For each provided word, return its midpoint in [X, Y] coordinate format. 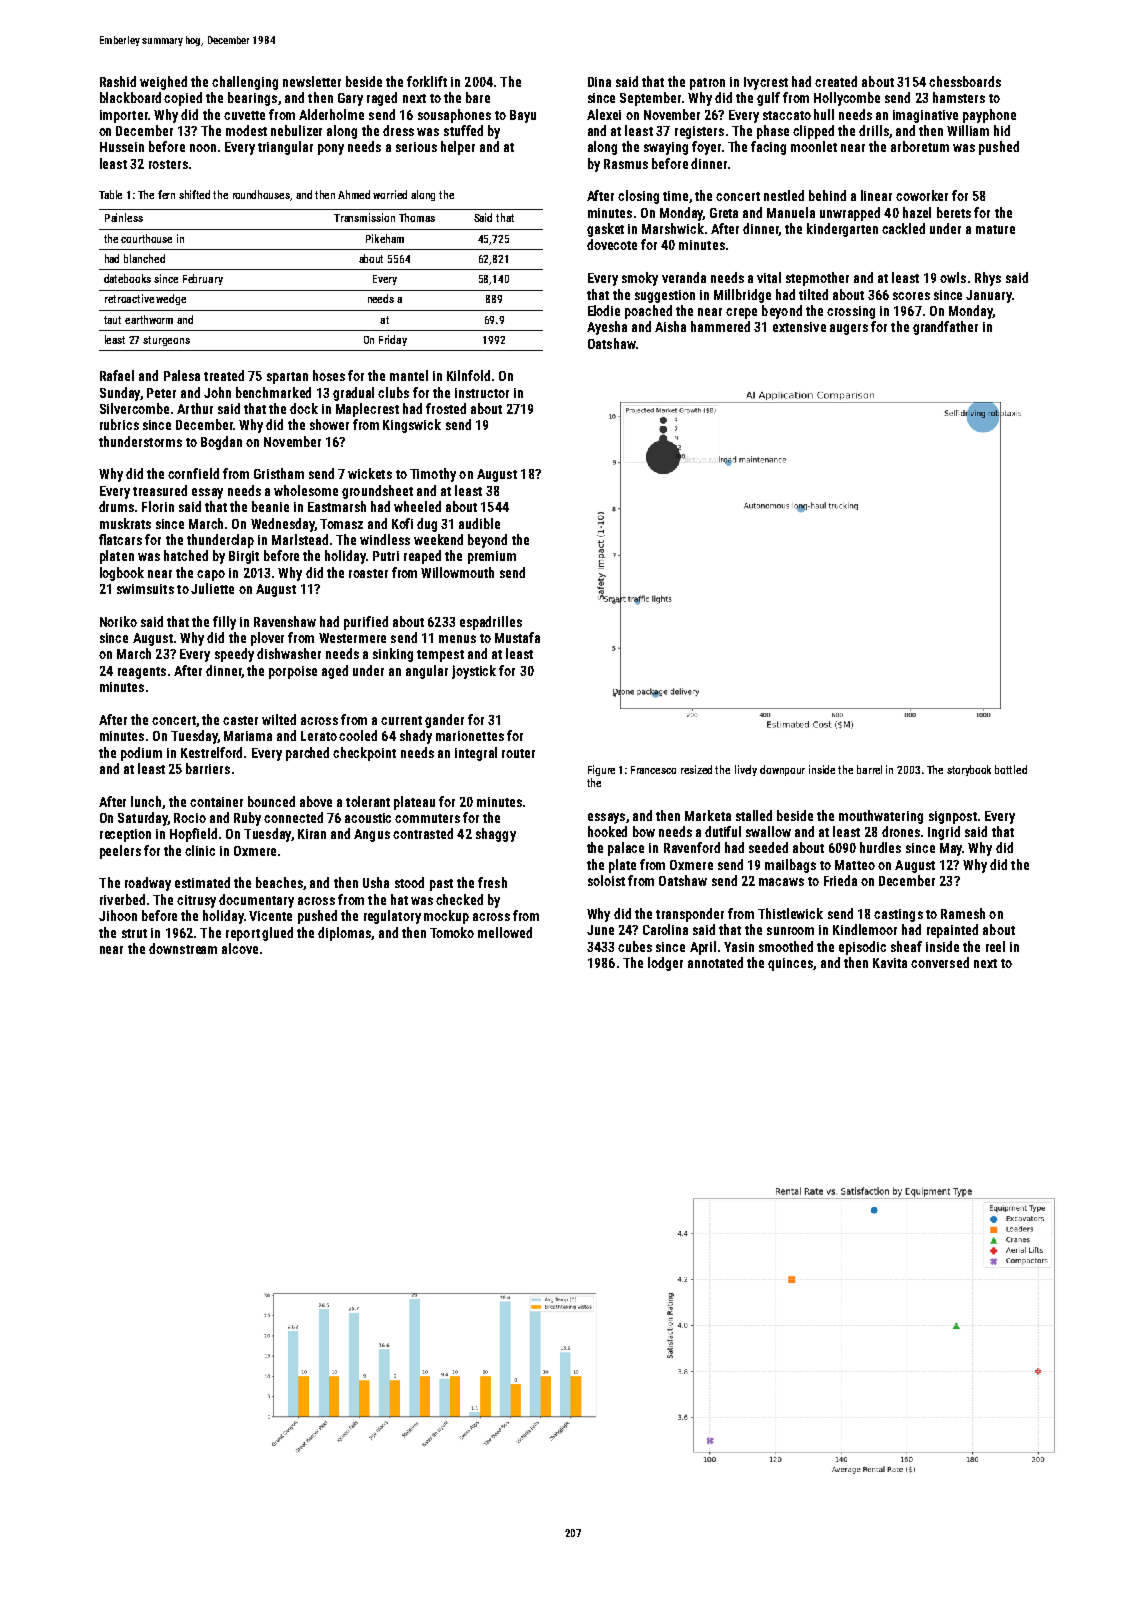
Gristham [279, 473]
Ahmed [354, 194]
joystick [474, 672]
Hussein [122, 147]
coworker [922, 195]
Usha [376, 882]
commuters [427, 818]
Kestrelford [211, 752]
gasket [605, 230]
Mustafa [517, 637]
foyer [706, 148]
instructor [482, 393]
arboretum [920, 146]
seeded [768, 847]
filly [224, 623]
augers [849, 329]
